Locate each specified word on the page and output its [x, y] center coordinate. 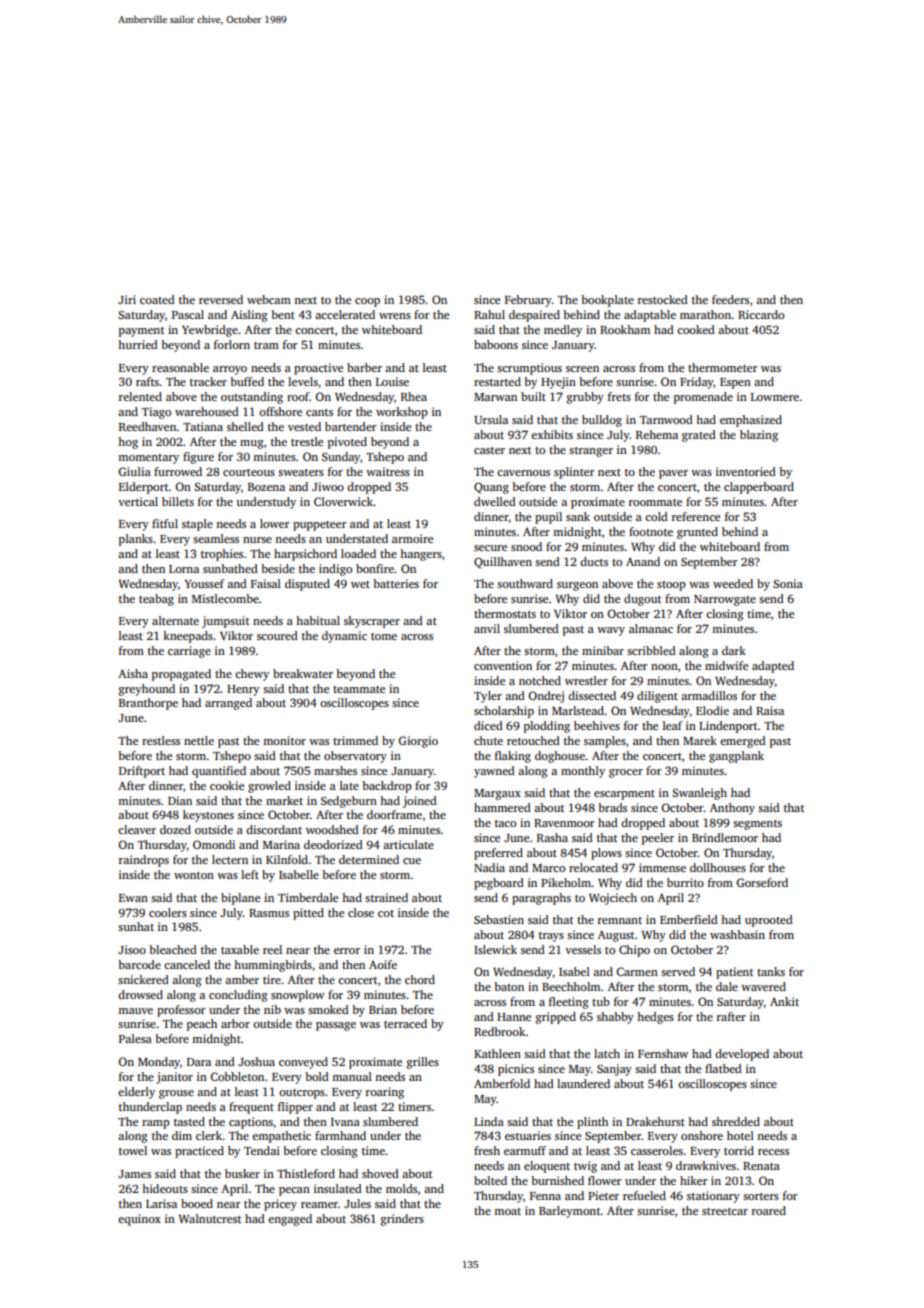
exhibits [552, 434]
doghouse [560, 757]
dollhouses [718, 867]
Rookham [625, 329]
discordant [274, 829]
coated [157, 299]
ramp [156, 1124]
